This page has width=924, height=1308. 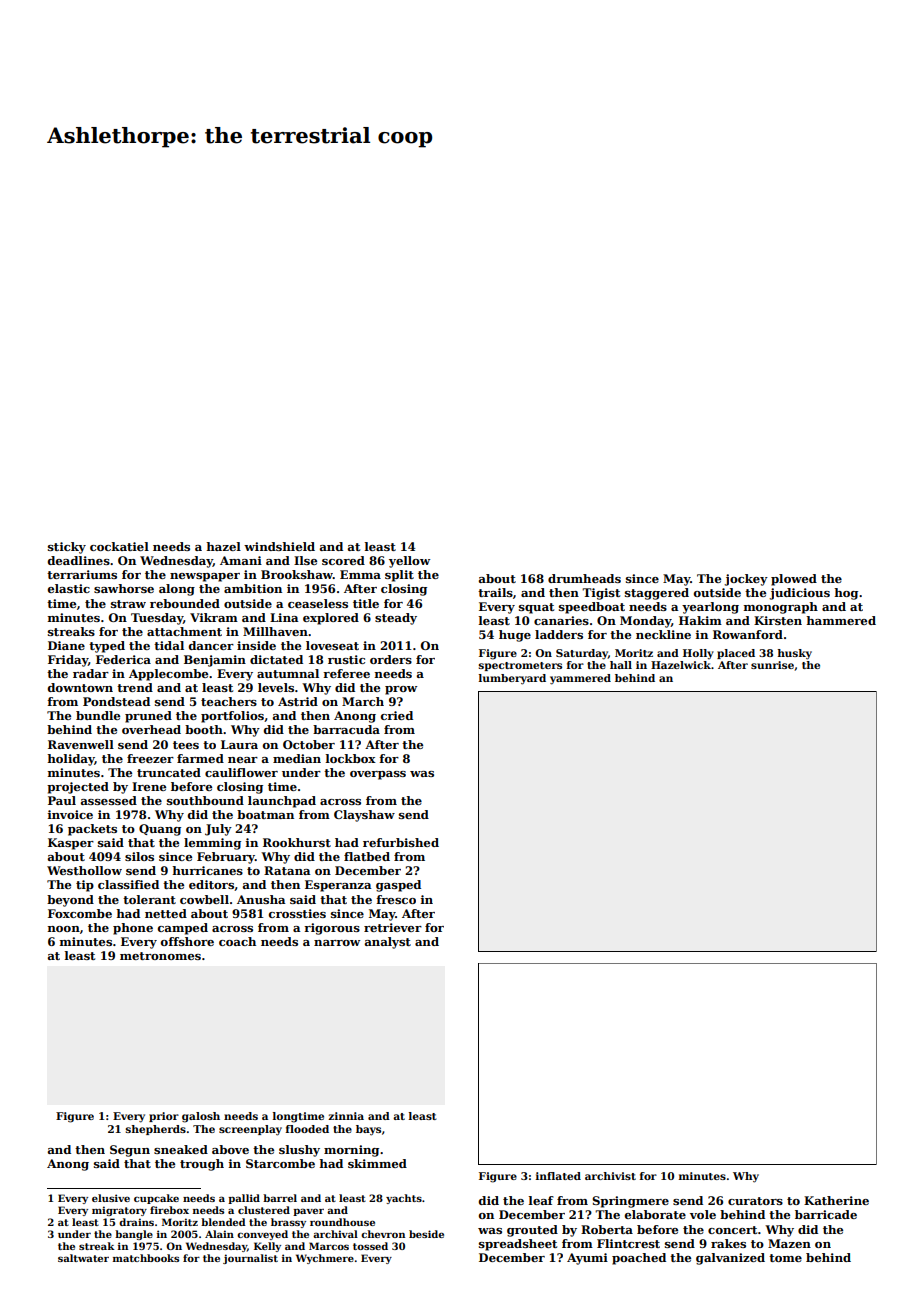 What do you see at coordinates (130, 1151) in the page?
I see `Segun` at bounding box center [130, 1151].
